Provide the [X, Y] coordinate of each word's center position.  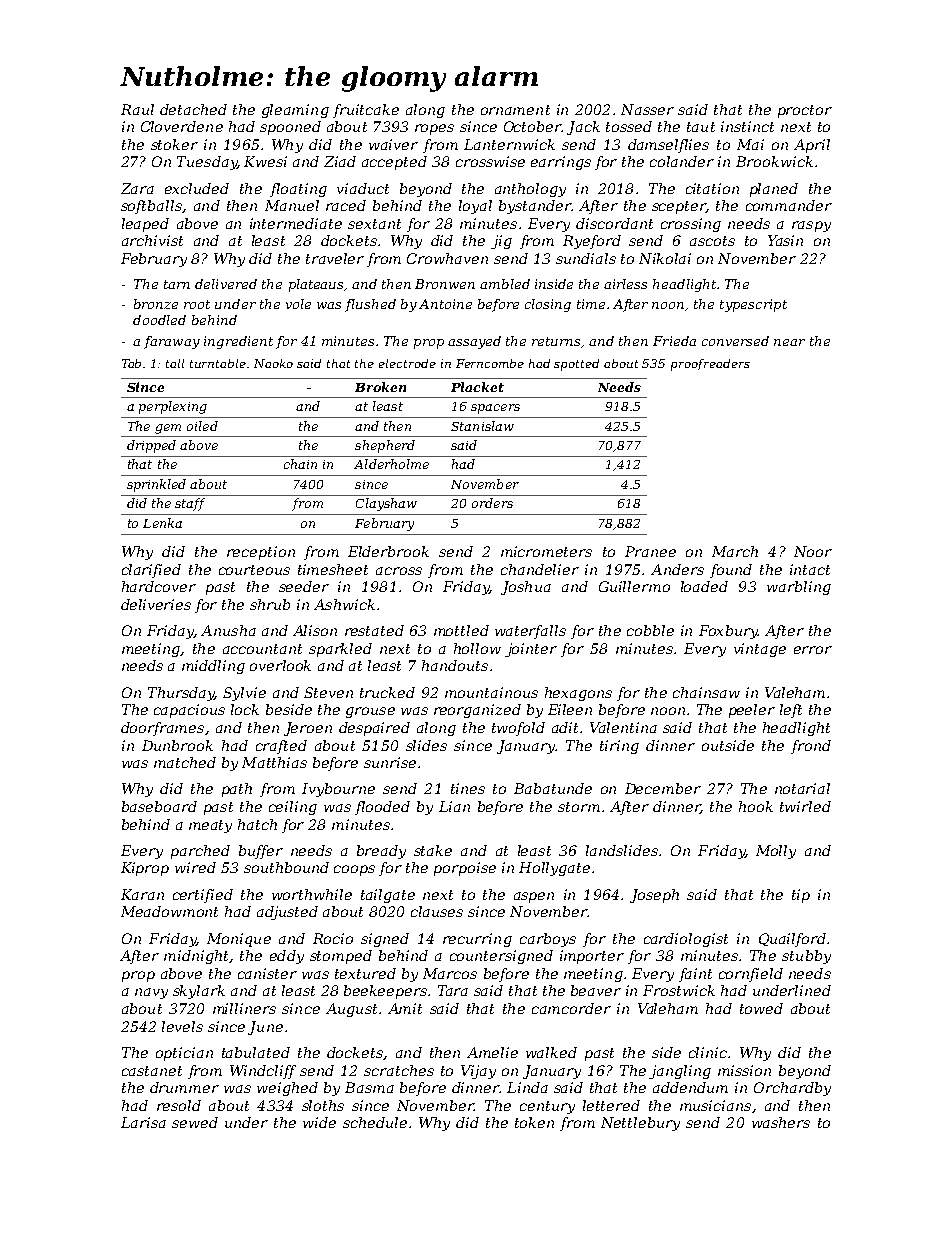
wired [195, 867]
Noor [813, 551]
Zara [137, 188]
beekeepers [385, 992]
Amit [405, 1008]
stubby [806, 957]
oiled [202, 426]
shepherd [385, 446]
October [533, 126]
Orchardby [792, 1089]
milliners [244, 1008]
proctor [805, 111]
